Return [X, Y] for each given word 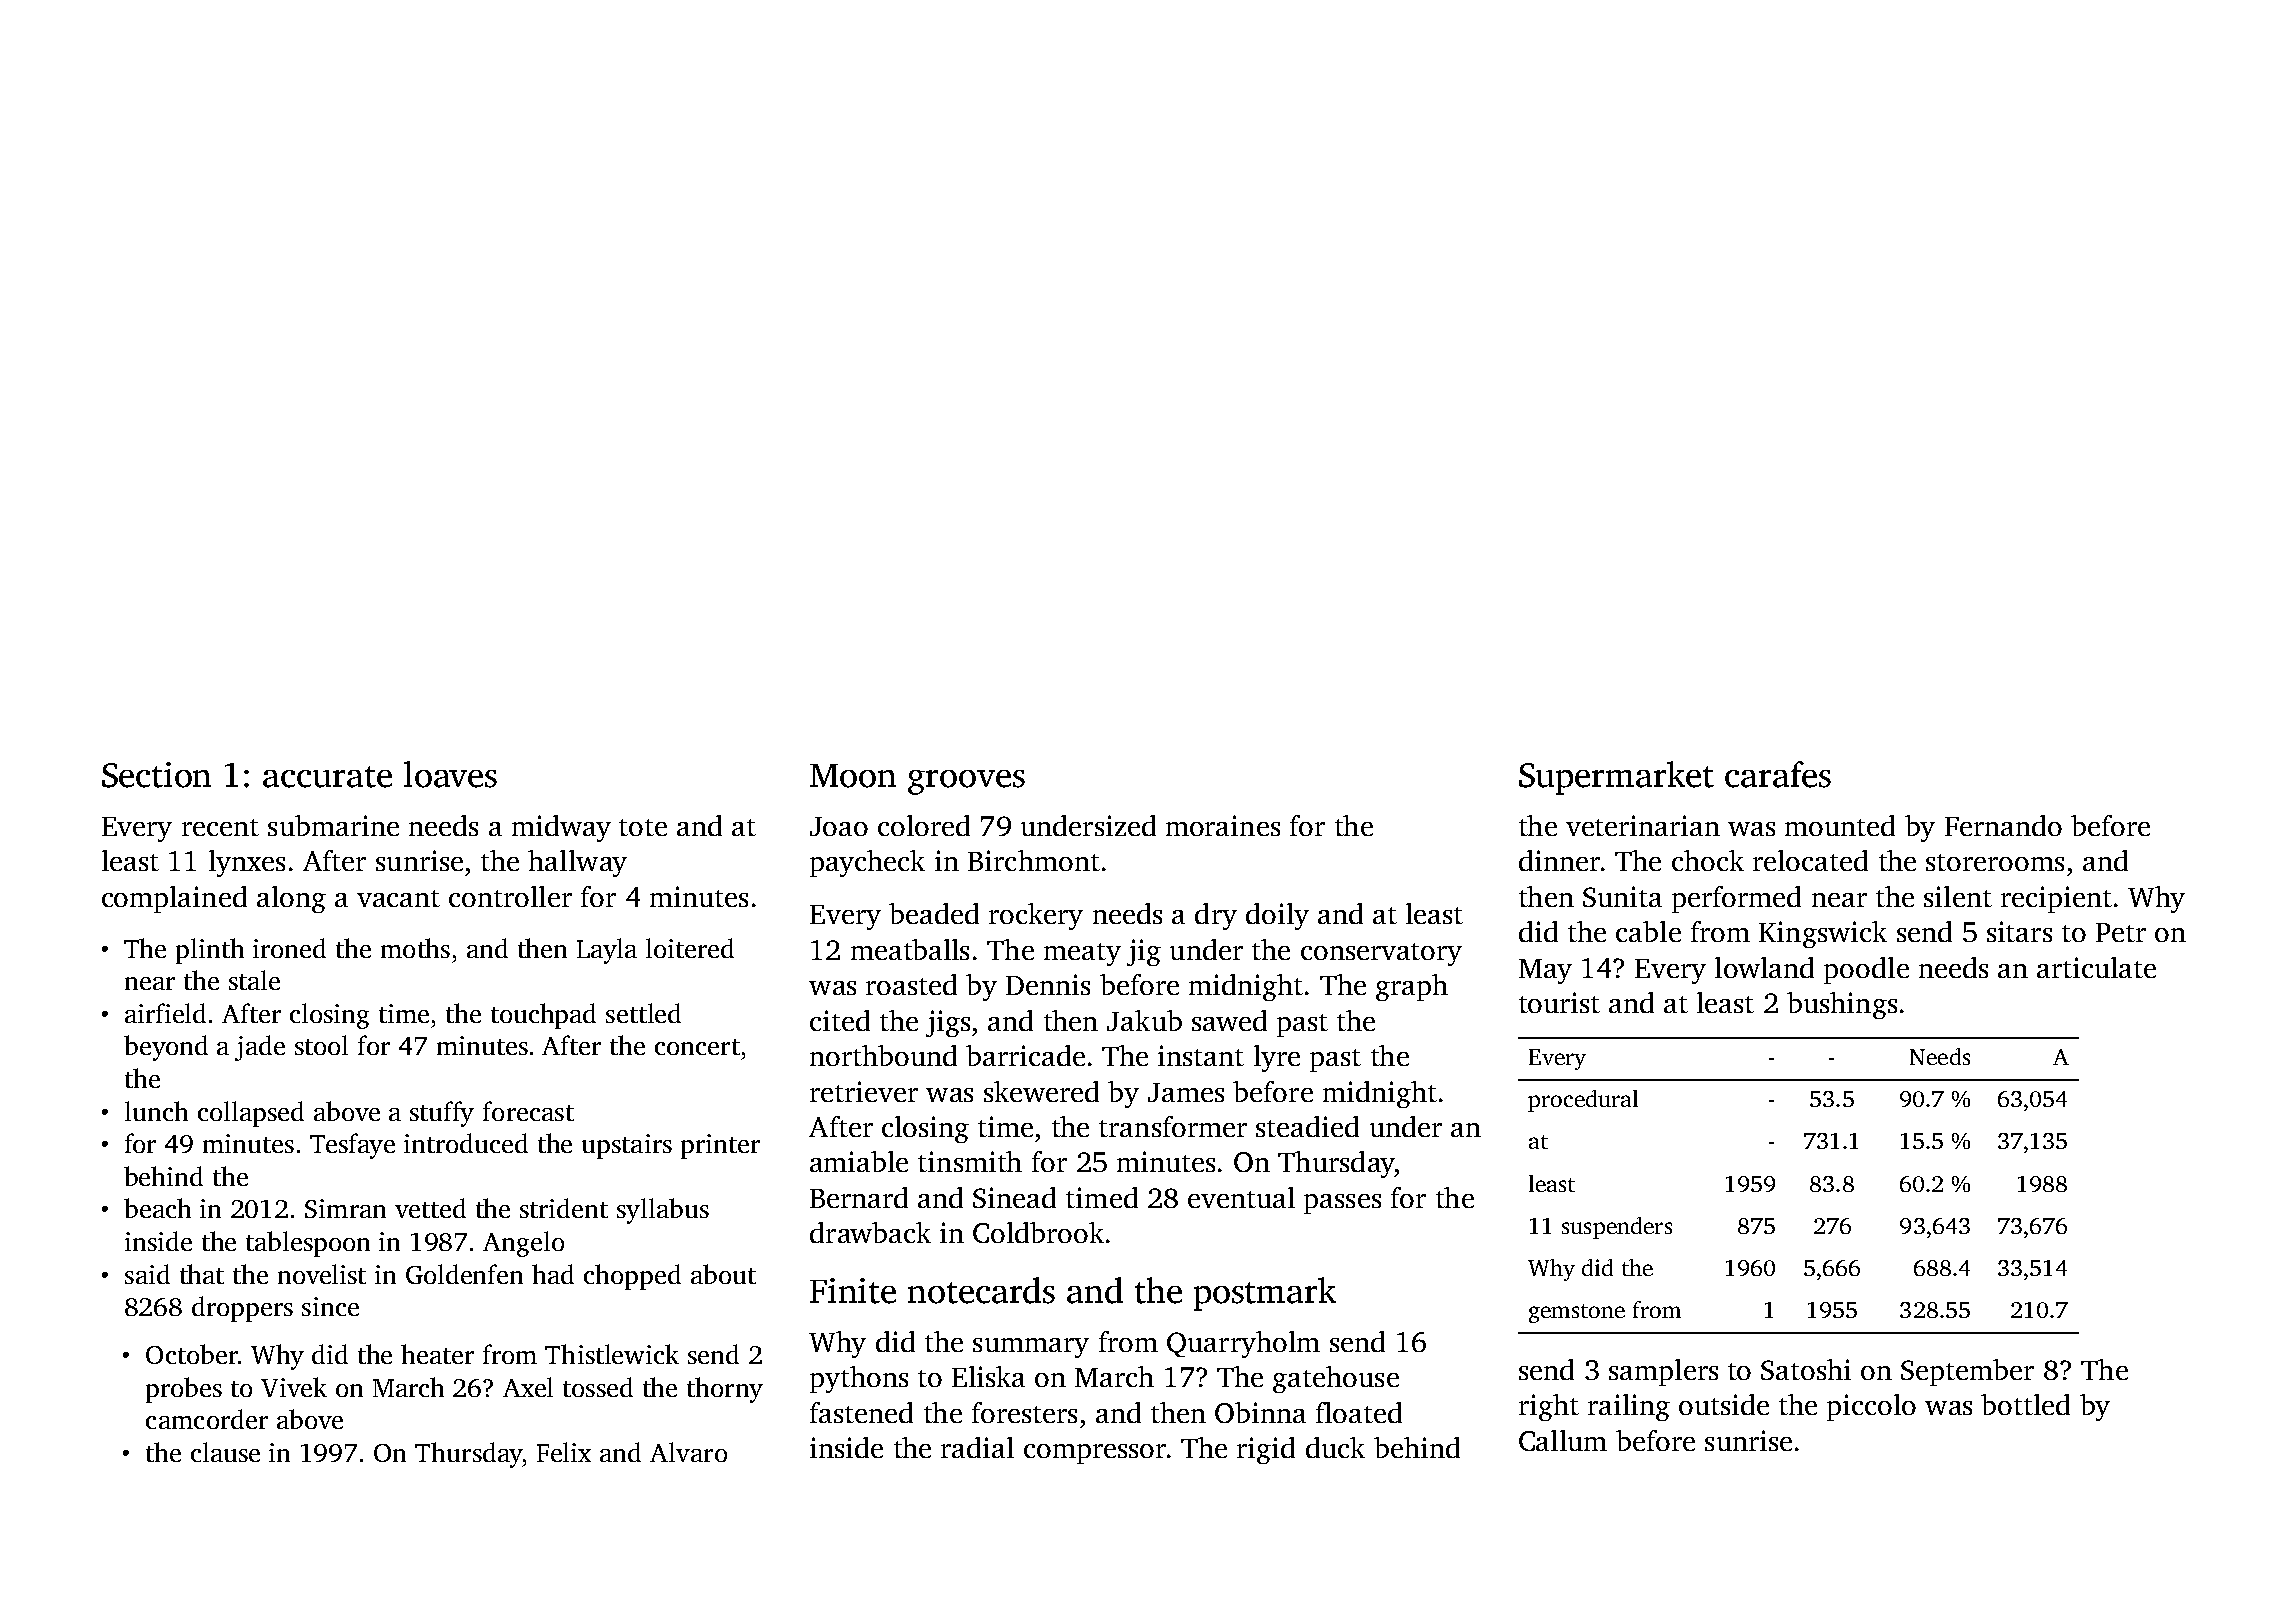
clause [225, 1452]
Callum [1563, 1440]
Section [156, 775]
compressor [1095, 1454]
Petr [2121, 932]
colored [924, 825]
